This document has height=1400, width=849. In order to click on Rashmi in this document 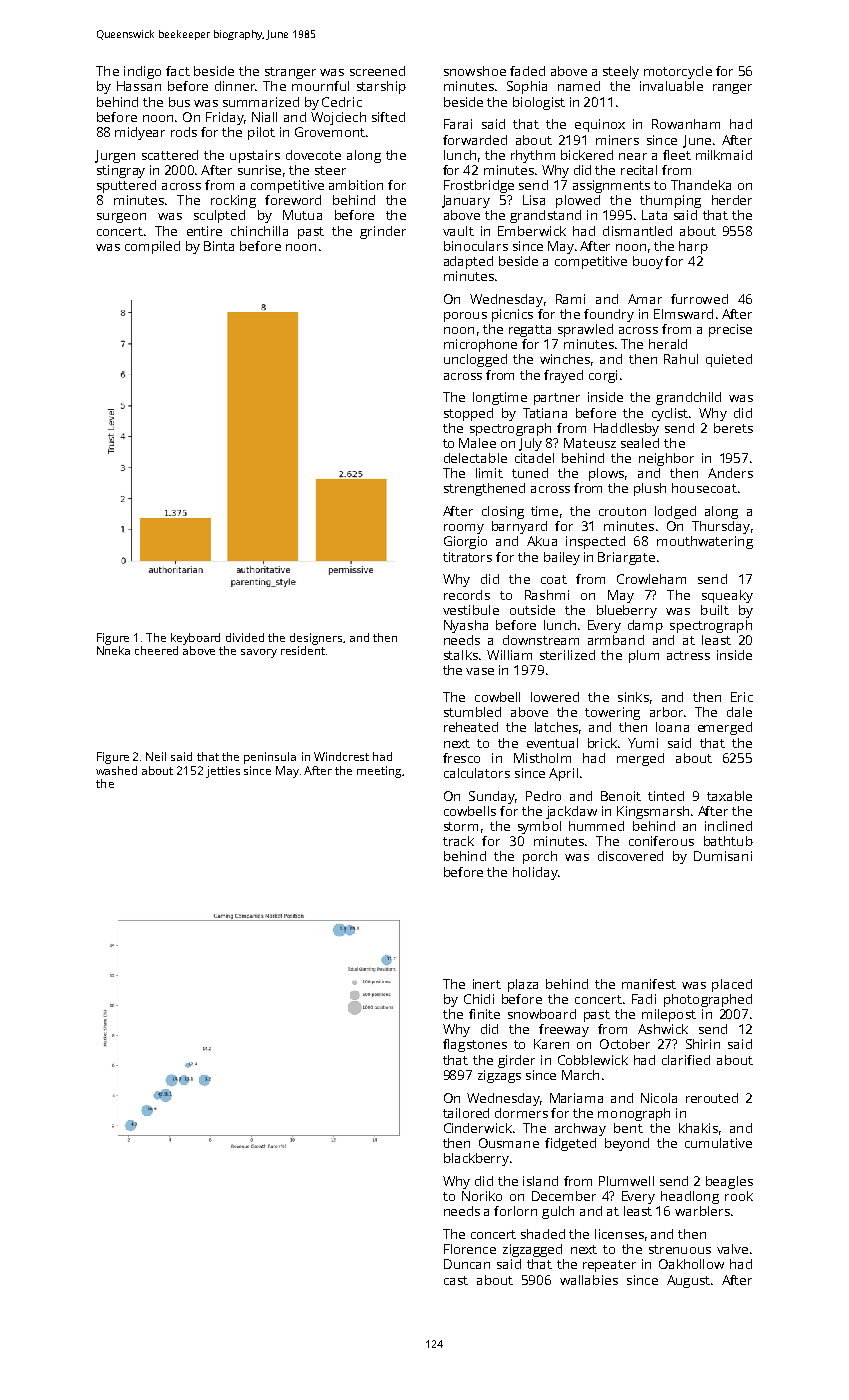, I will do `click(547, 595)`.
